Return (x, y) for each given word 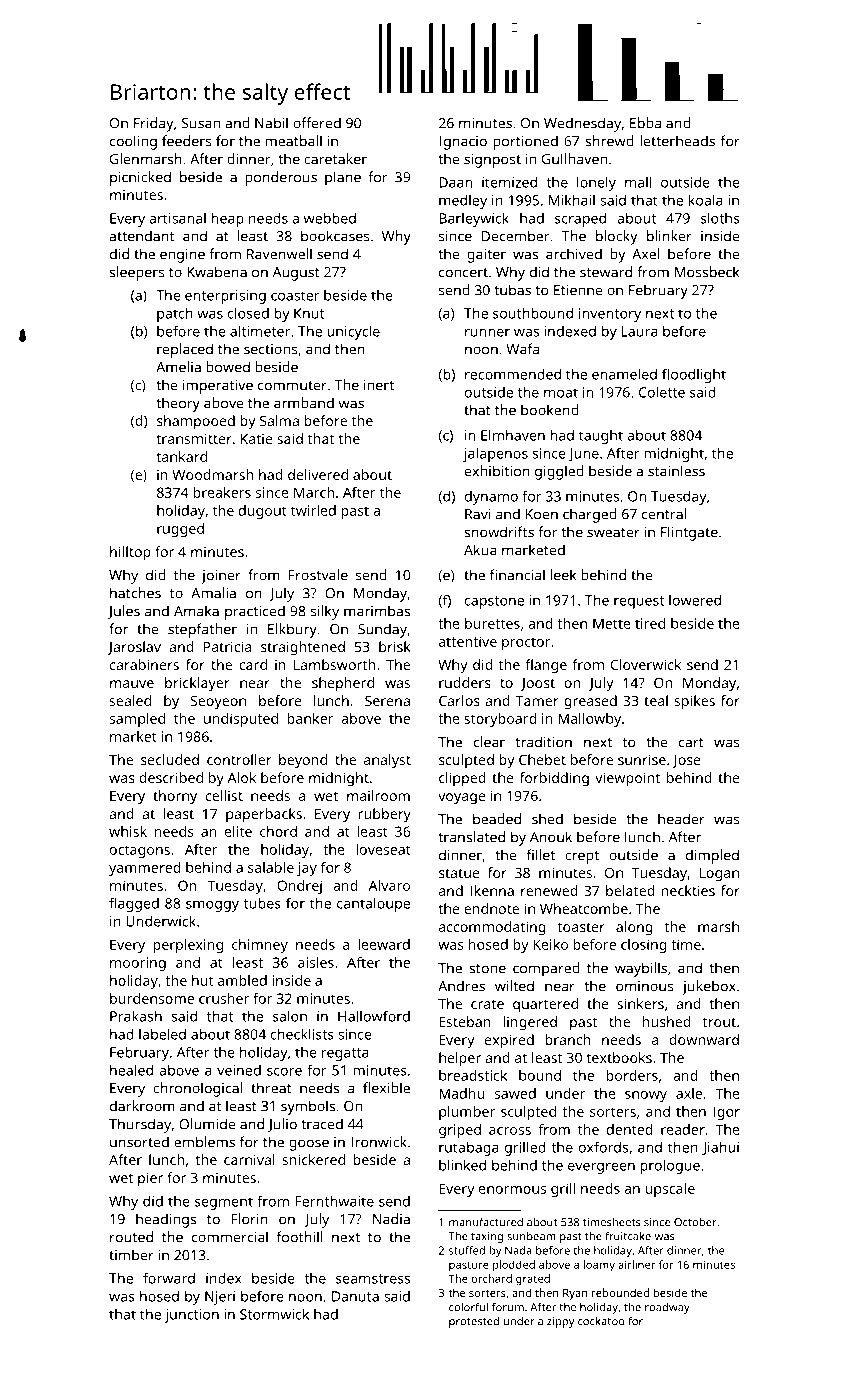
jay (307, 869)
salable (271, 867)
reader (683, 1129)
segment (224, 1203)
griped (460, 1131)
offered (317, 123)
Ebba (645, 123)
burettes (492, 623)
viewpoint (627, 779)
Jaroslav (134, 648)
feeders (187, 141)
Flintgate (689, 533)
